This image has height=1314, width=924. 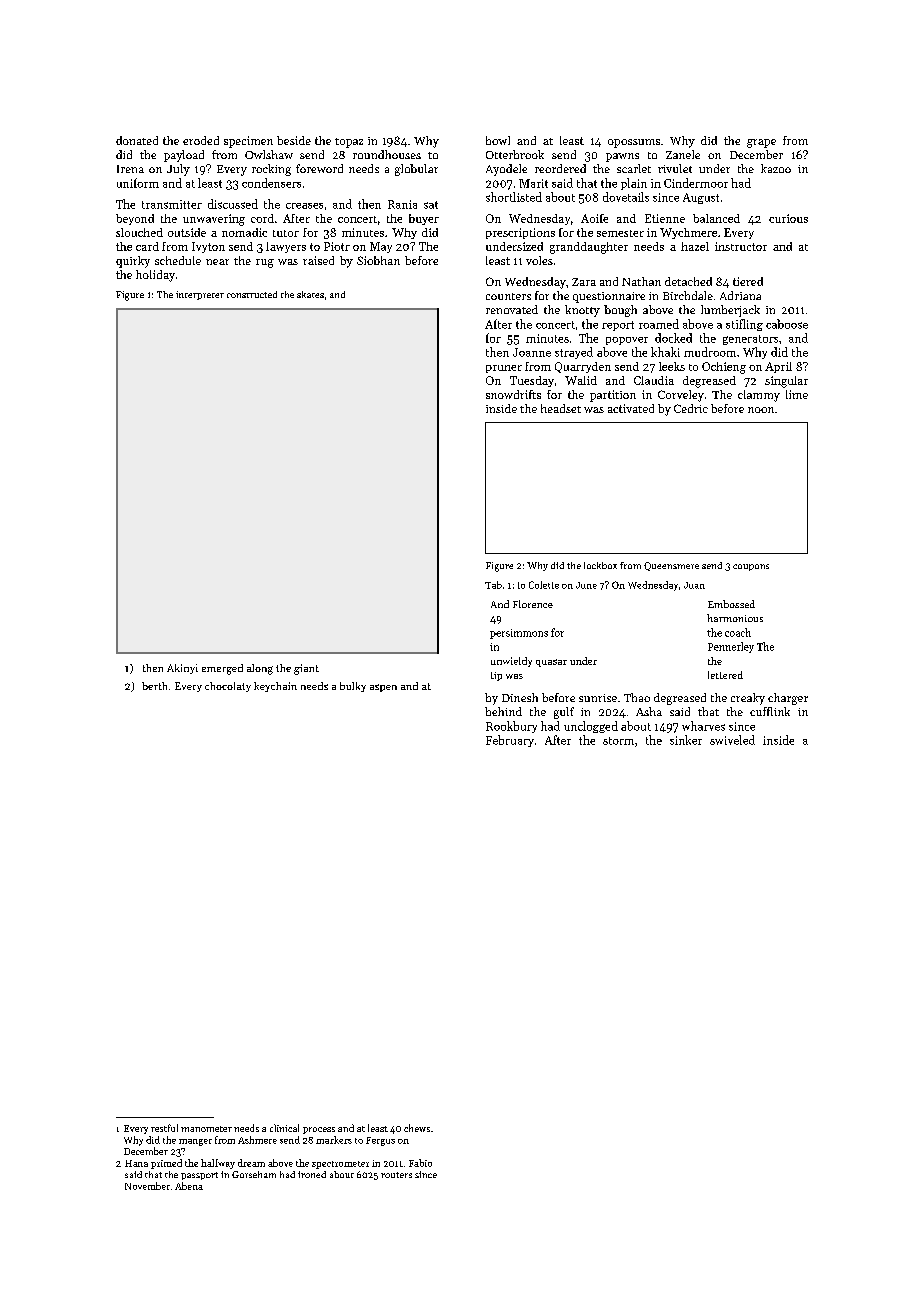 What do you see at coordinates (260, 669) in the image?
I see `along` at bounding box center [260, 669].
